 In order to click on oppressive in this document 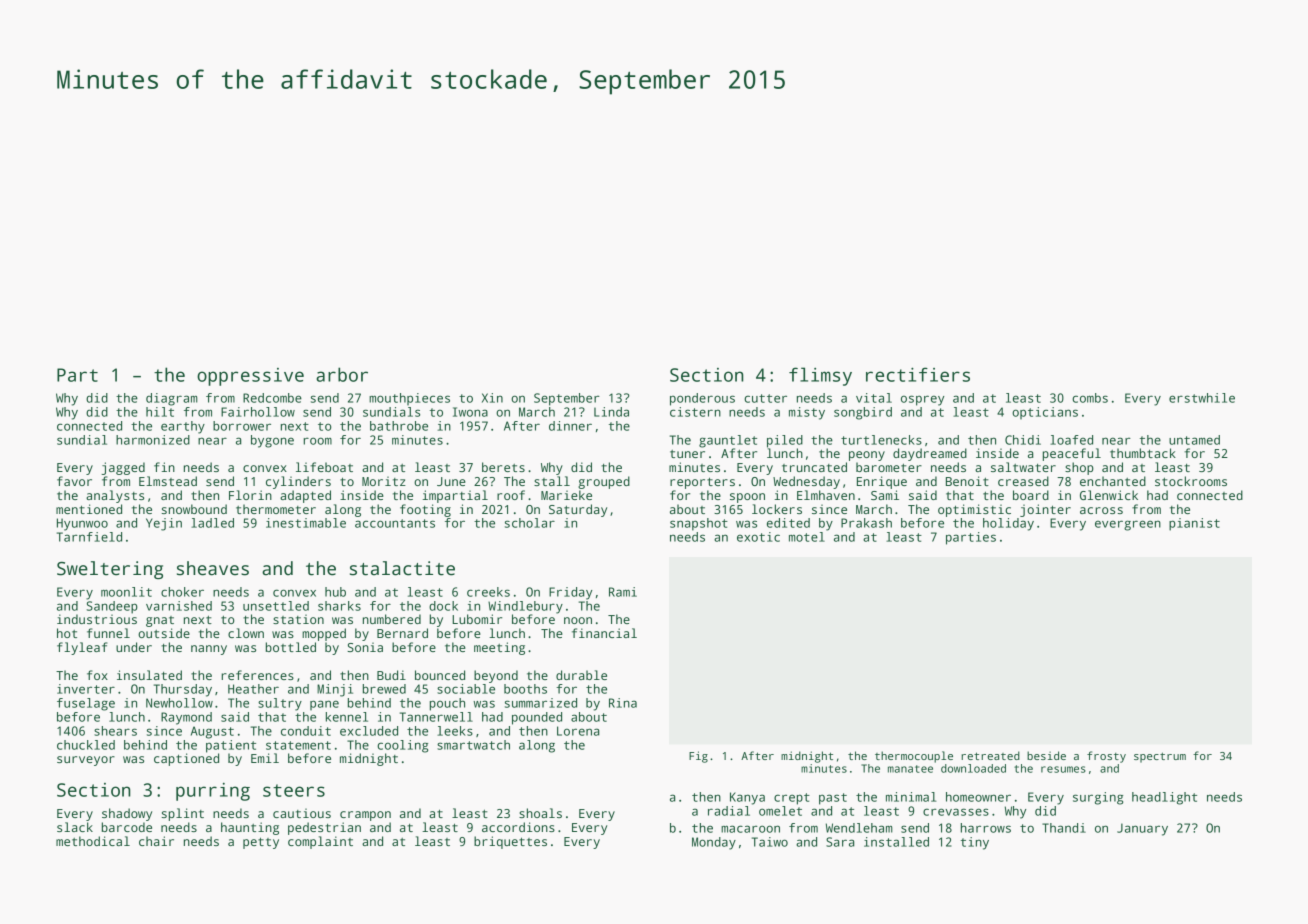, I will do `click(250, 377)`.
